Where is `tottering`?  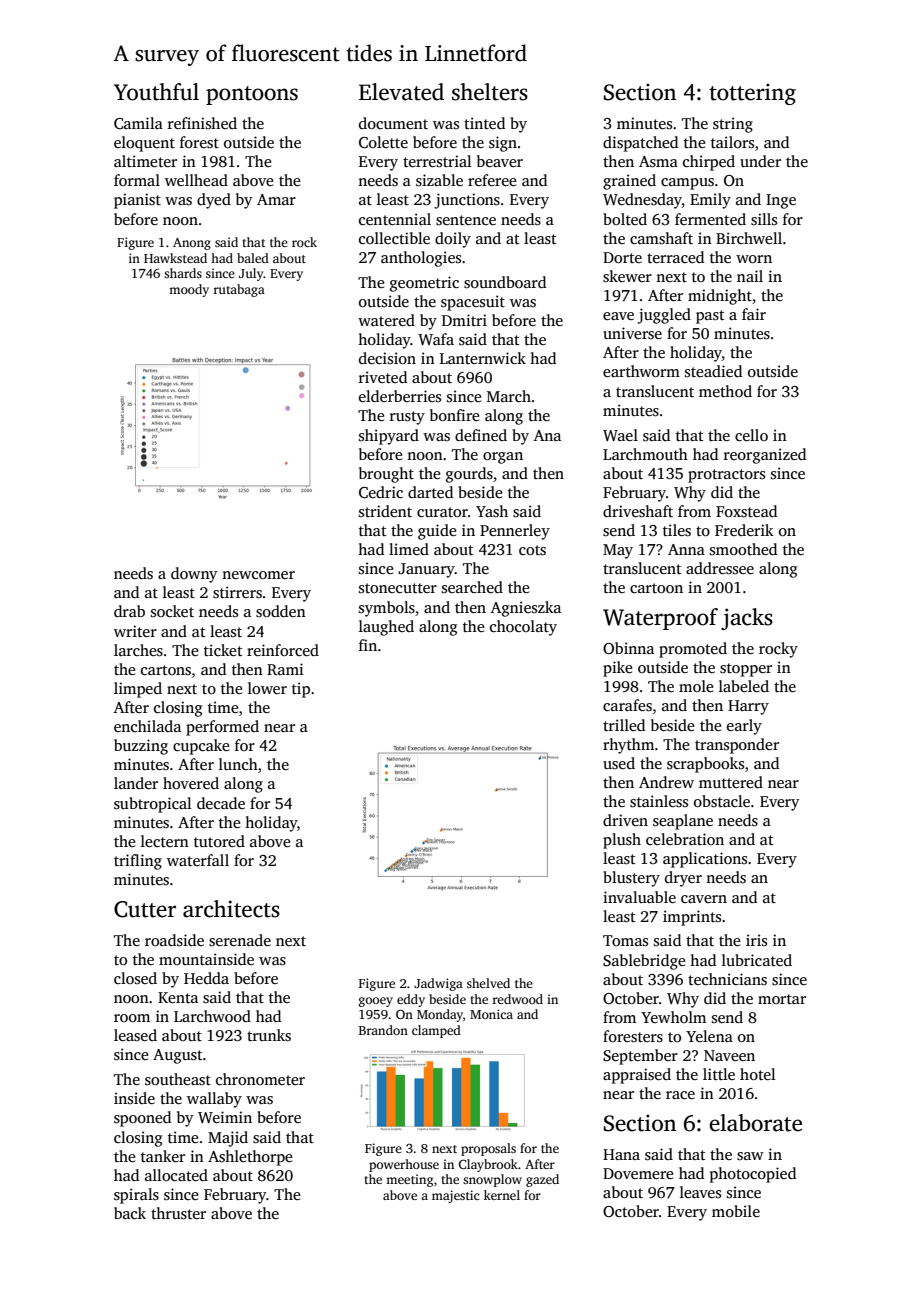
tottering is located at coordinates (752, 94).
